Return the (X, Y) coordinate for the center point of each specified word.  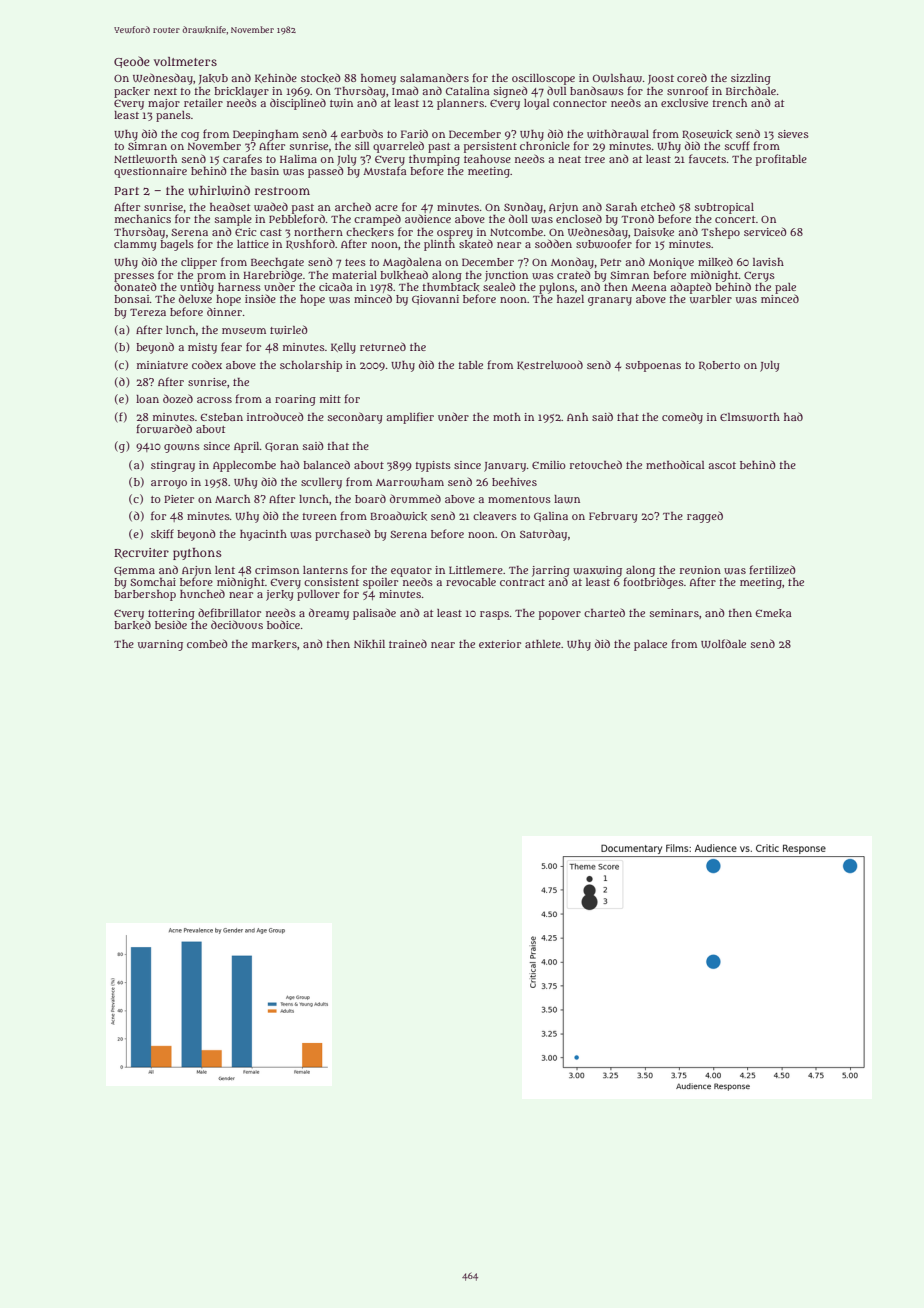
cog (190, 136)
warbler (711, 299)
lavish (768, 262)
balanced (326, 465)
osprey (455, 234)
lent (225, 570)
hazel (570, 299)
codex (207, 364)
